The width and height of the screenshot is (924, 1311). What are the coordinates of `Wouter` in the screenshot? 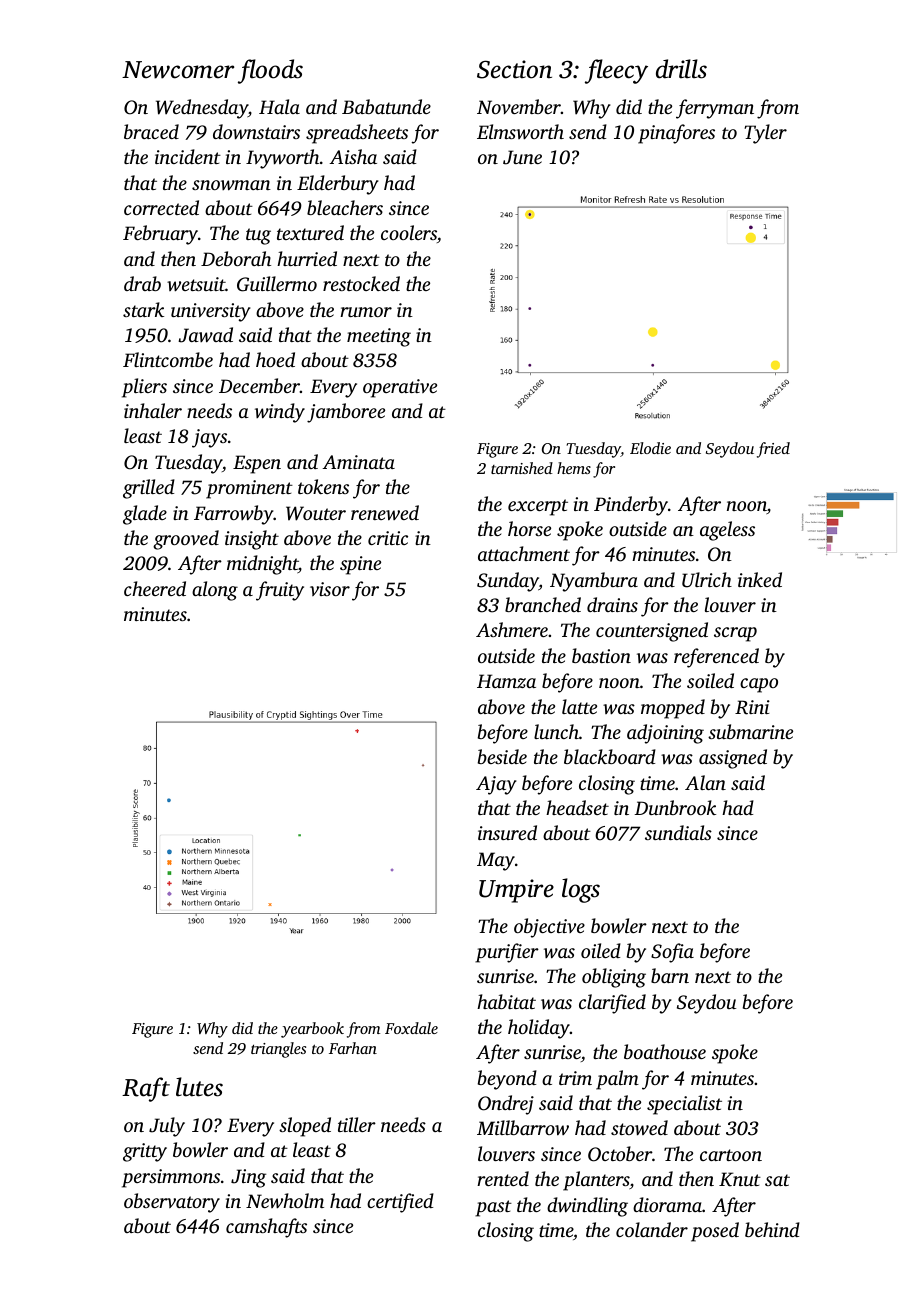 It's located at (316, 513).
